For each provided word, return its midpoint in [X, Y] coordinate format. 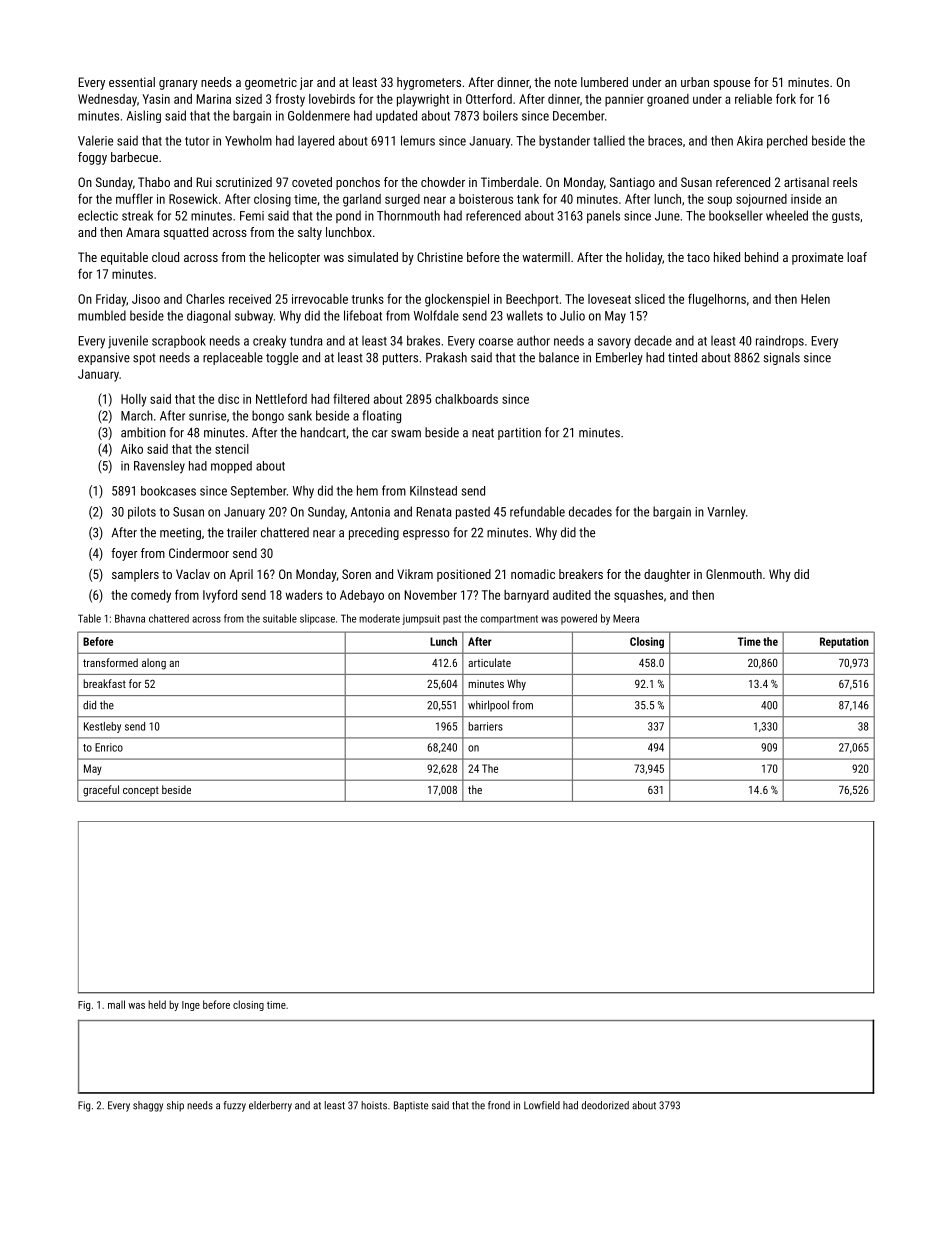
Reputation [844, 642]
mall [116, 1004]
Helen [815, 299]
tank [528, 199]
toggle [282, 358]
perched [787, 141]
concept [141, 791]
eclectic [98, 215]
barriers [485, 726]
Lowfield [542, 1105]
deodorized [605, 1105]
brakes [423, 340]
